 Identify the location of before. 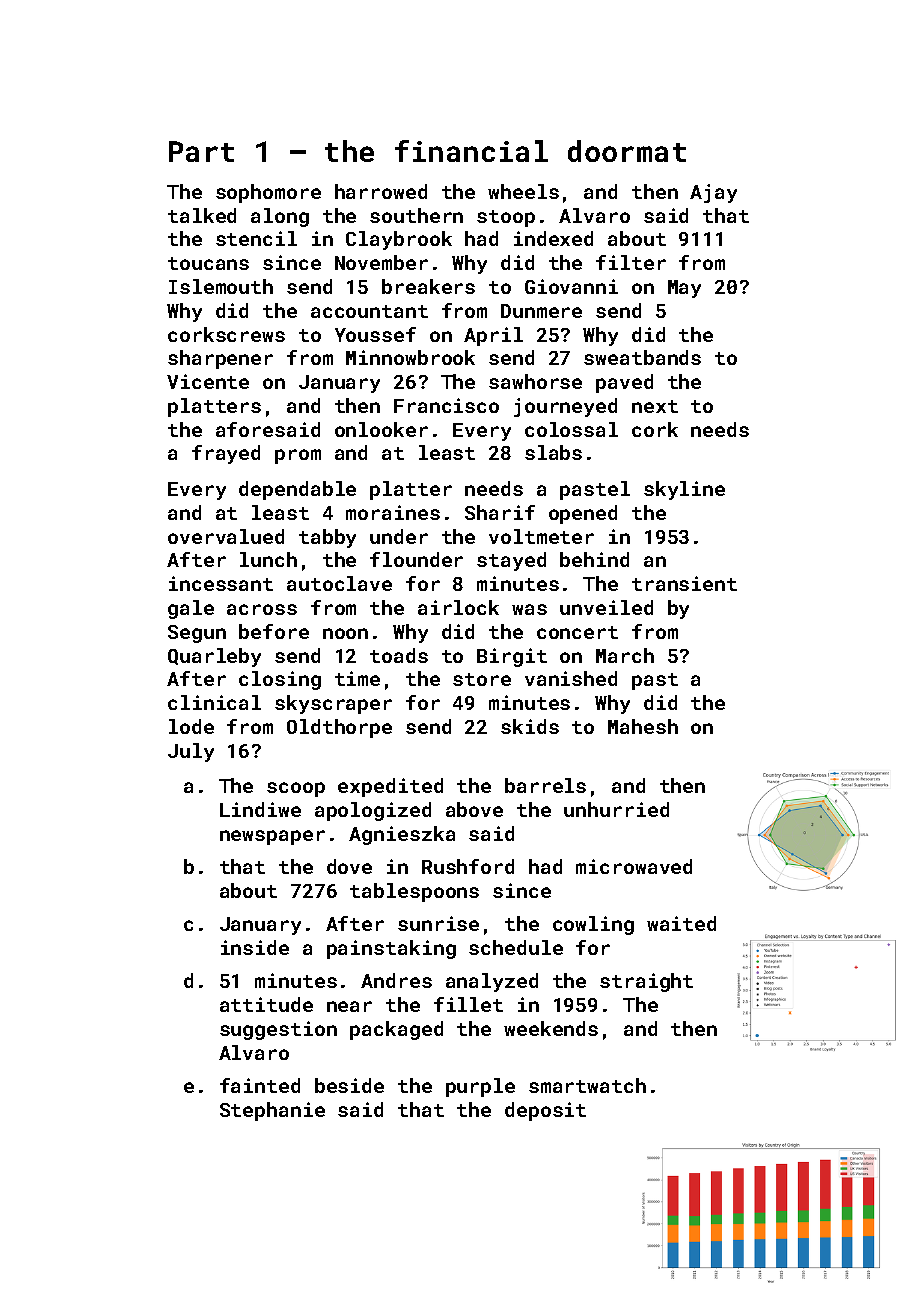
(274, 631).
